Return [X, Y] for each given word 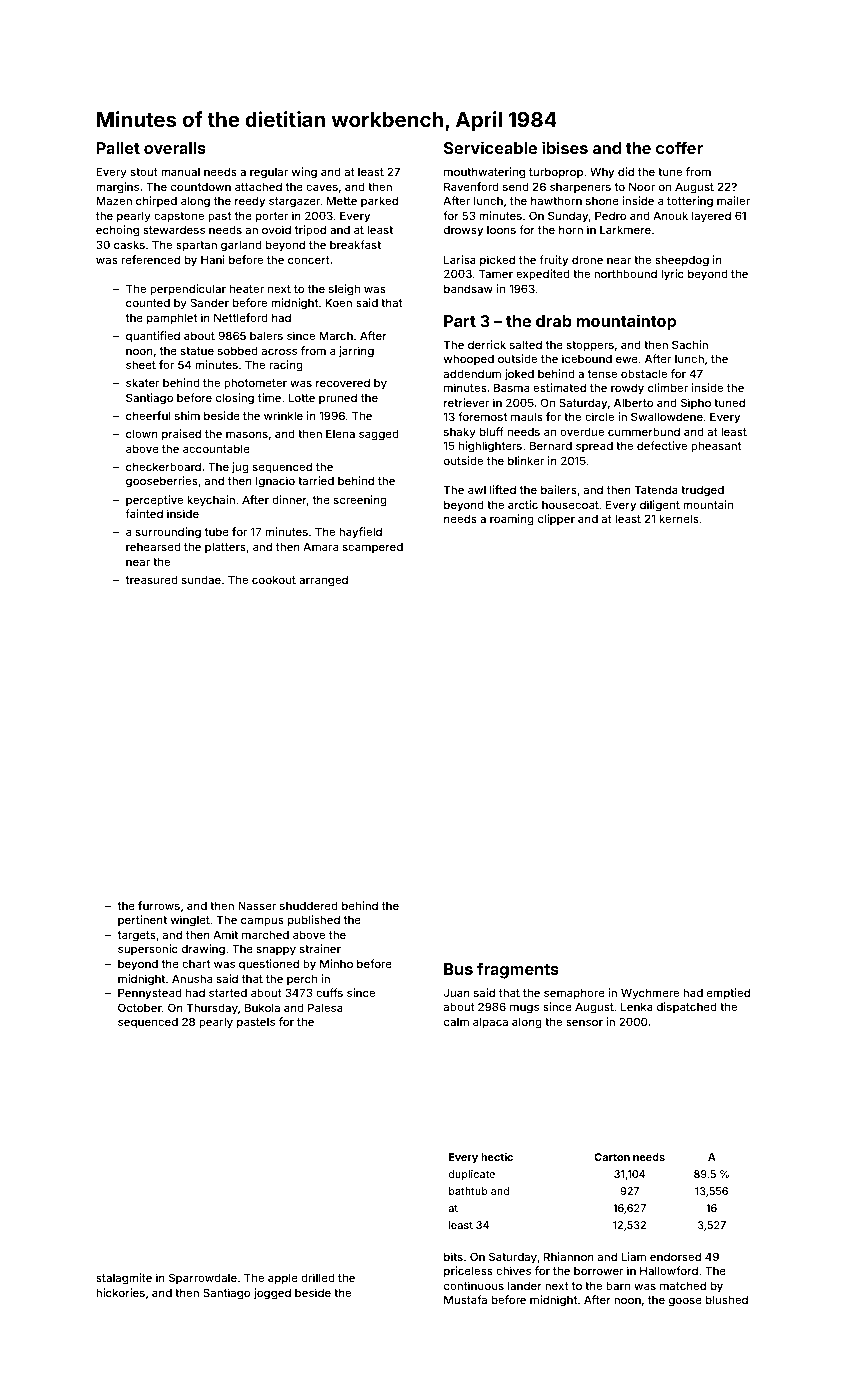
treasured [151, 579]
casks [129, 244]
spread [594, 447]
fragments [518, 970]
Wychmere [650, 994]
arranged [323, 581]
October [140, 1007]
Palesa [325, 1007]
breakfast [355, 244]
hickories [120, 1292]
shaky [460, 433]
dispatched [687, 1007]
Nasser [257, 905]
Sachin [690, 344]
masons [247, 434]
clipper [556, 519]
